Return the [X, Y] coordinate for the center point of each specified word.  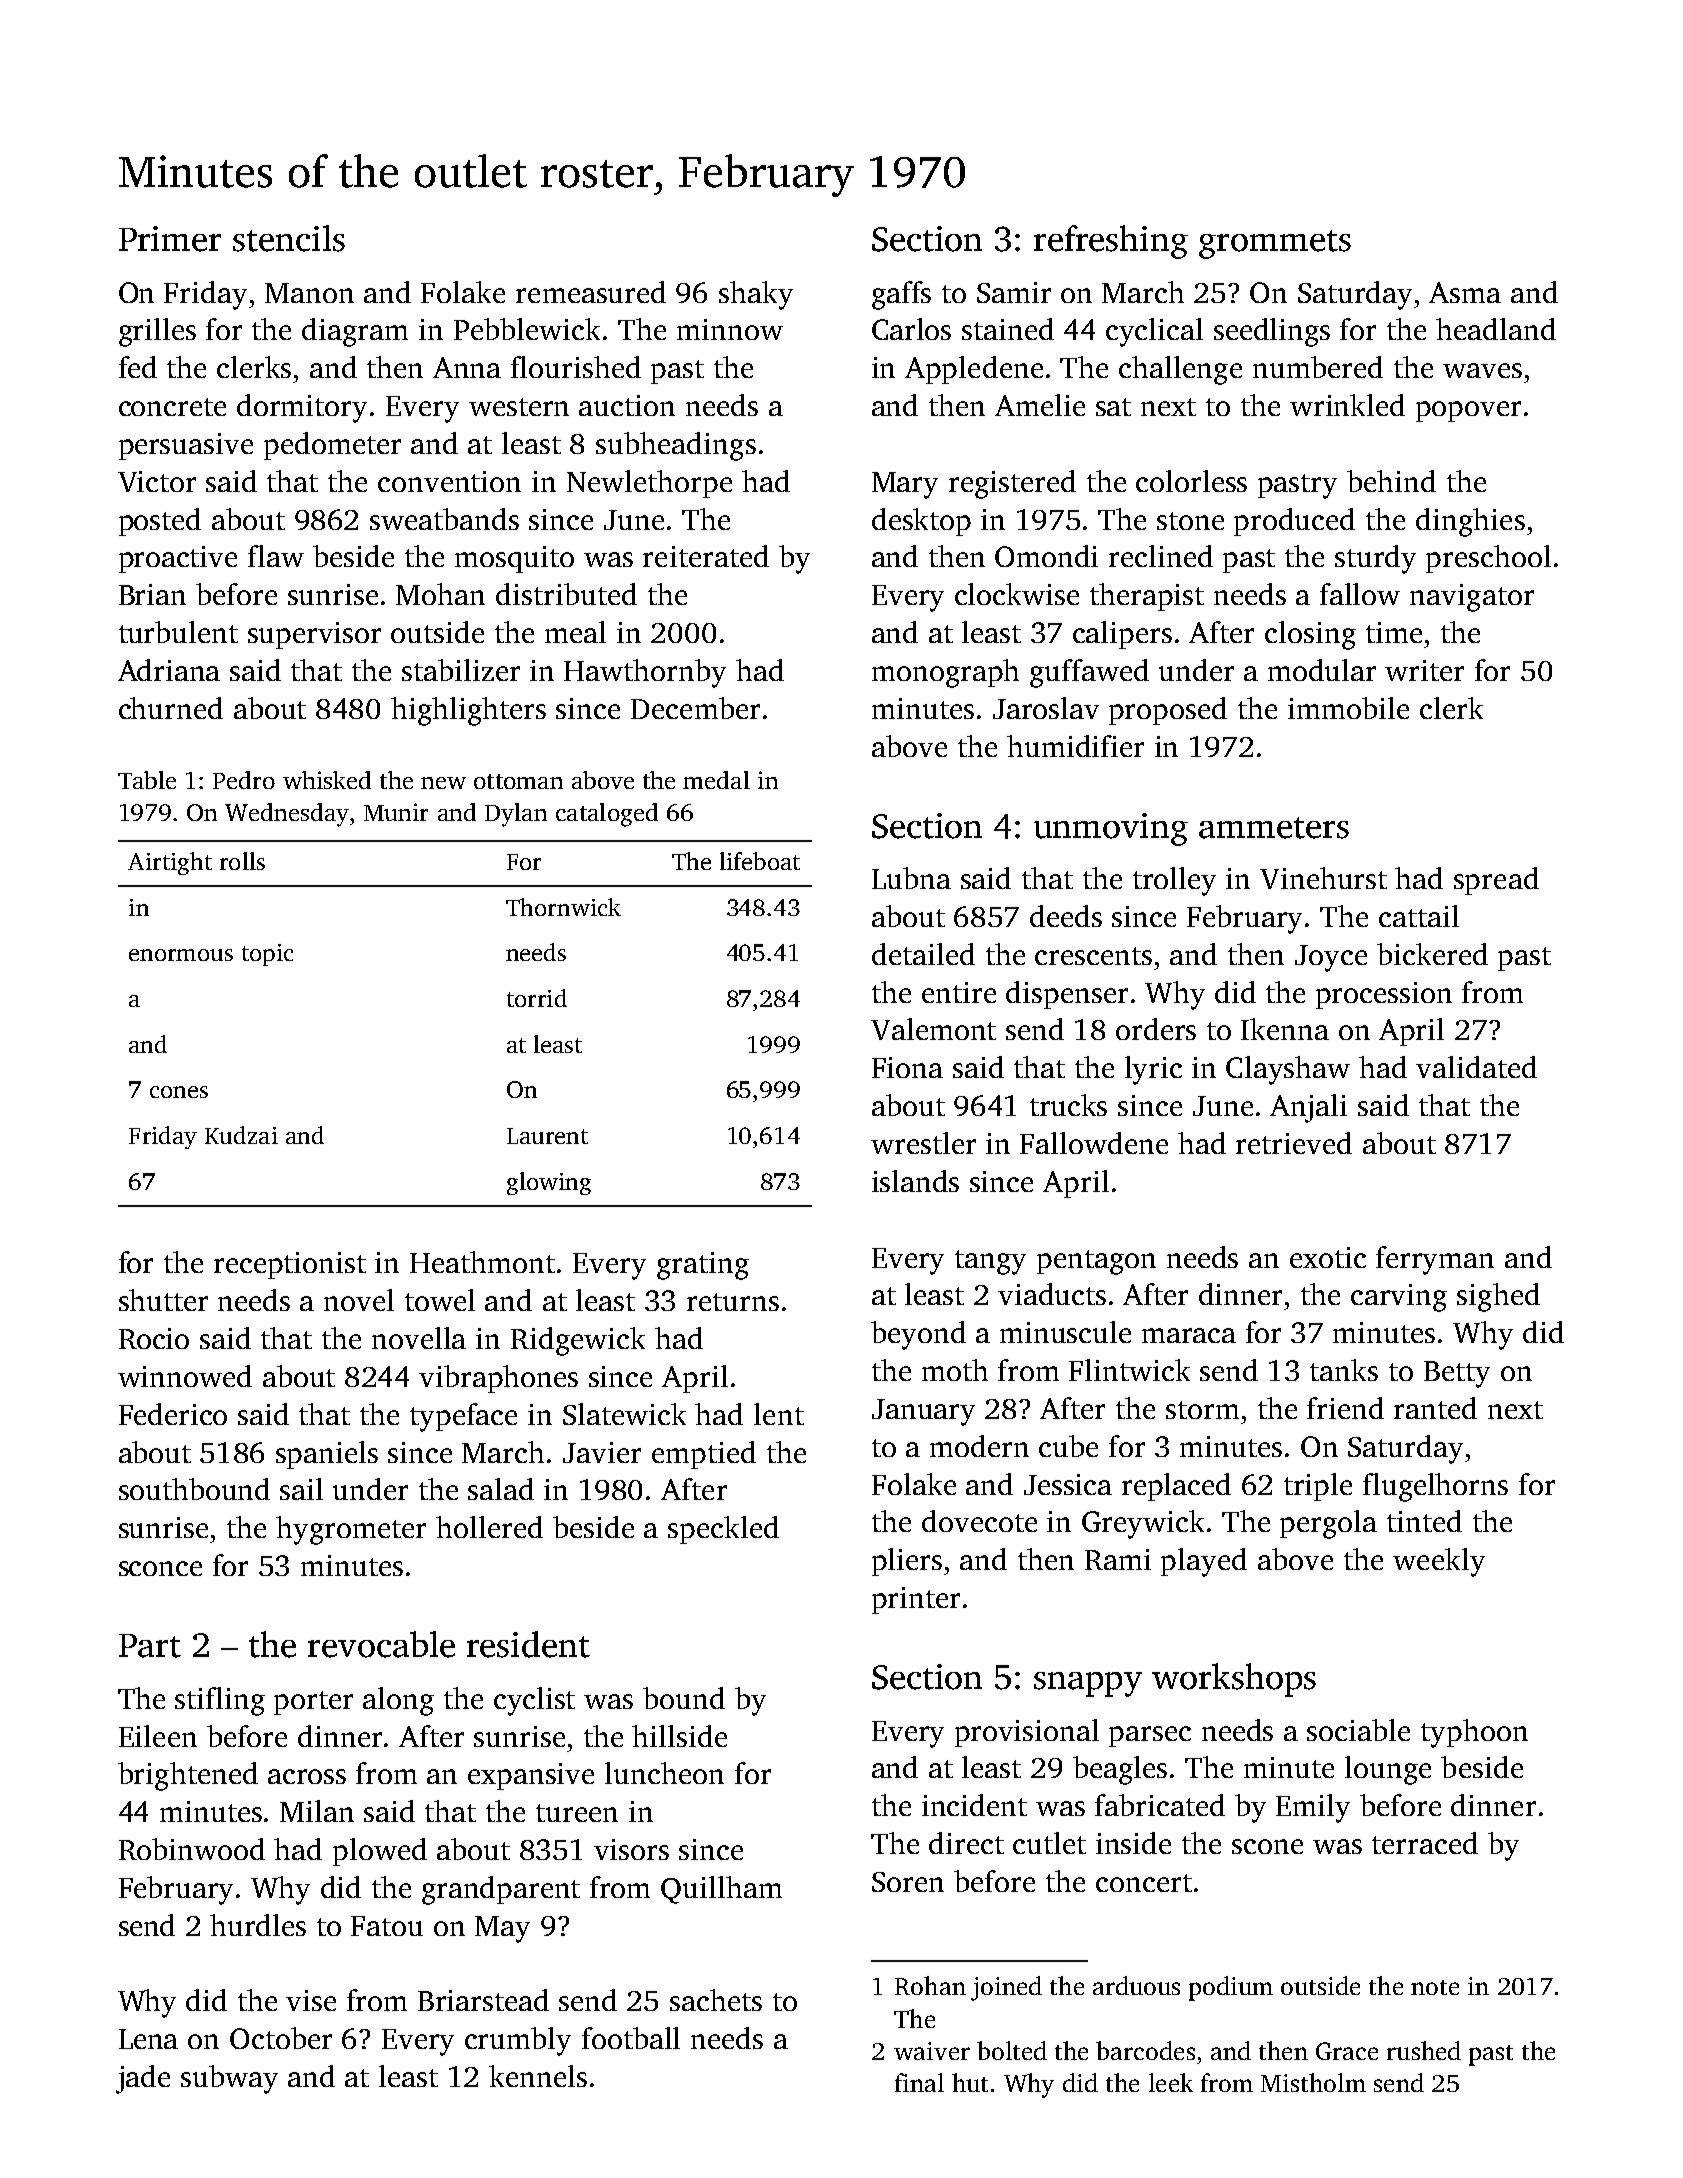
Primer [170, 239]
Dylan [516, 815]
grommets [1275, 244]
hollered [489, 1527]
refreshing [1111, 242]
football [631, 2038]
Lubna [911, 878]
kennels [538, 2076]
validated [1476, 1067]
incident [974, 1805]
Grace [1347, 2051]
